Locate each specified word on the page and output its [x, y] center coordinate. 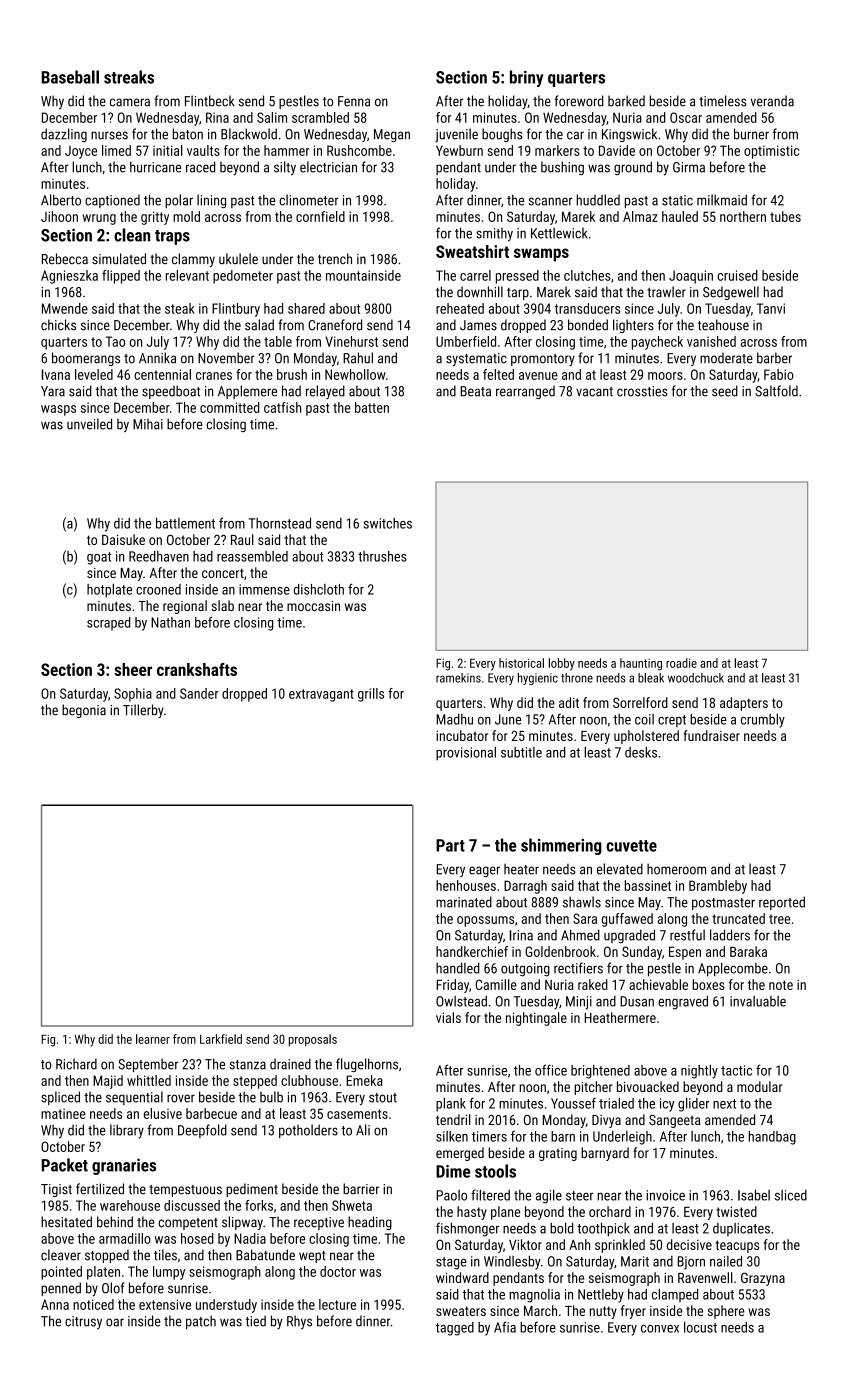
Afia [505, 1327]
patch [201, 1322]
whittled [149, 1080]
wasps [58, 410]
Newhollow [355, 374]
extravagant [321, 695]
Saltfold [776, 391]
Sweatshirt [472, 251]
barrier [361, 1189]
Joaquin [691, 277]
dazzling [64, 135]
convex [660, 1329]
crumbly [763, 720]
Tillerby [143, 711]
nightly [699, 1071]
